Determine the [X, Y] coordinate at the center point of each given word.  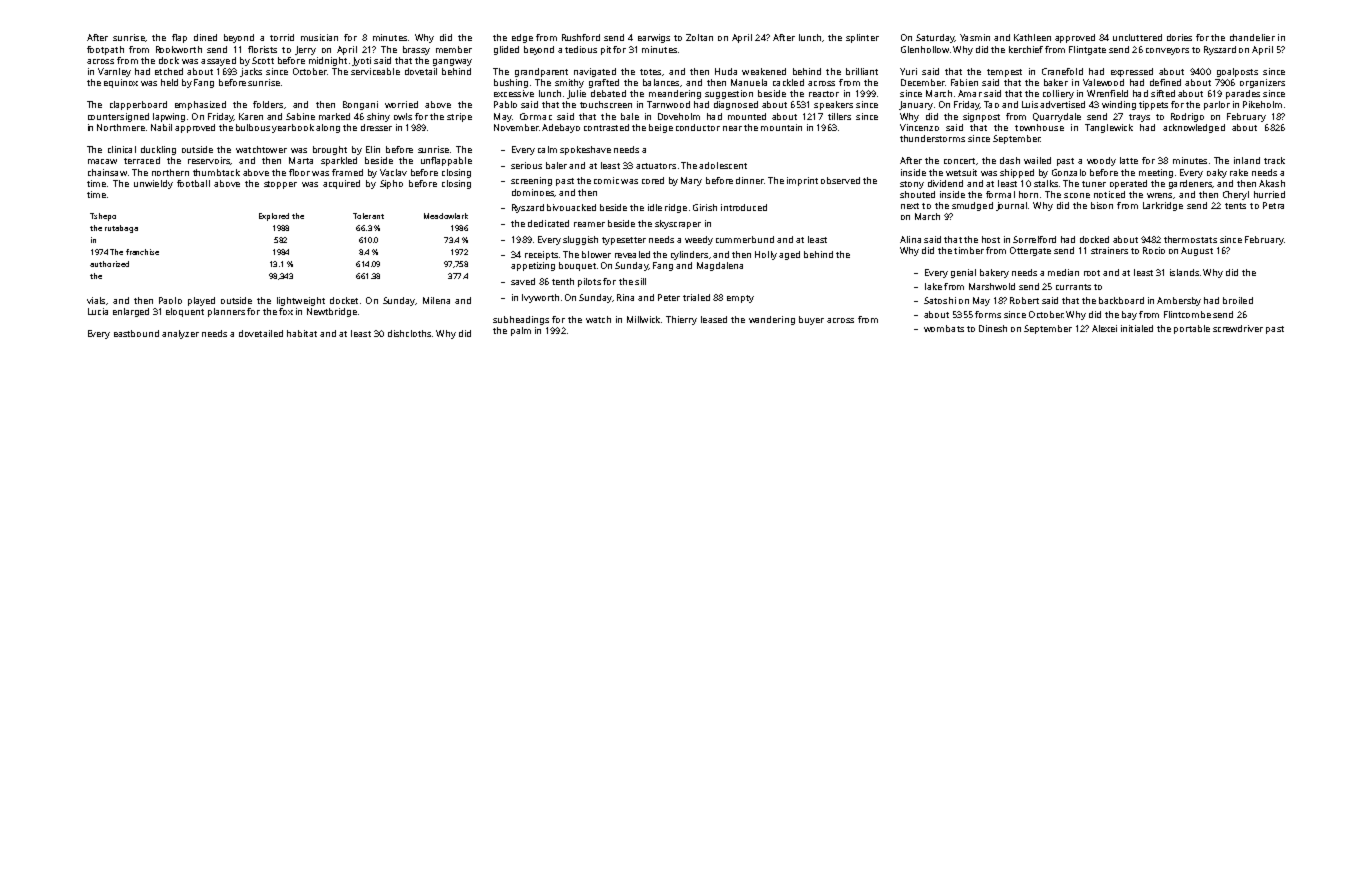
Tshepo [103, 217]
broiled [1238, 300]
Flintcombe [1187, 314]
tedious [581, 49]
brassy [416, 50]
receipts [541, 255]
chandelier [1252, 37]
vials [96, 300]
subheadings [521, 320]
